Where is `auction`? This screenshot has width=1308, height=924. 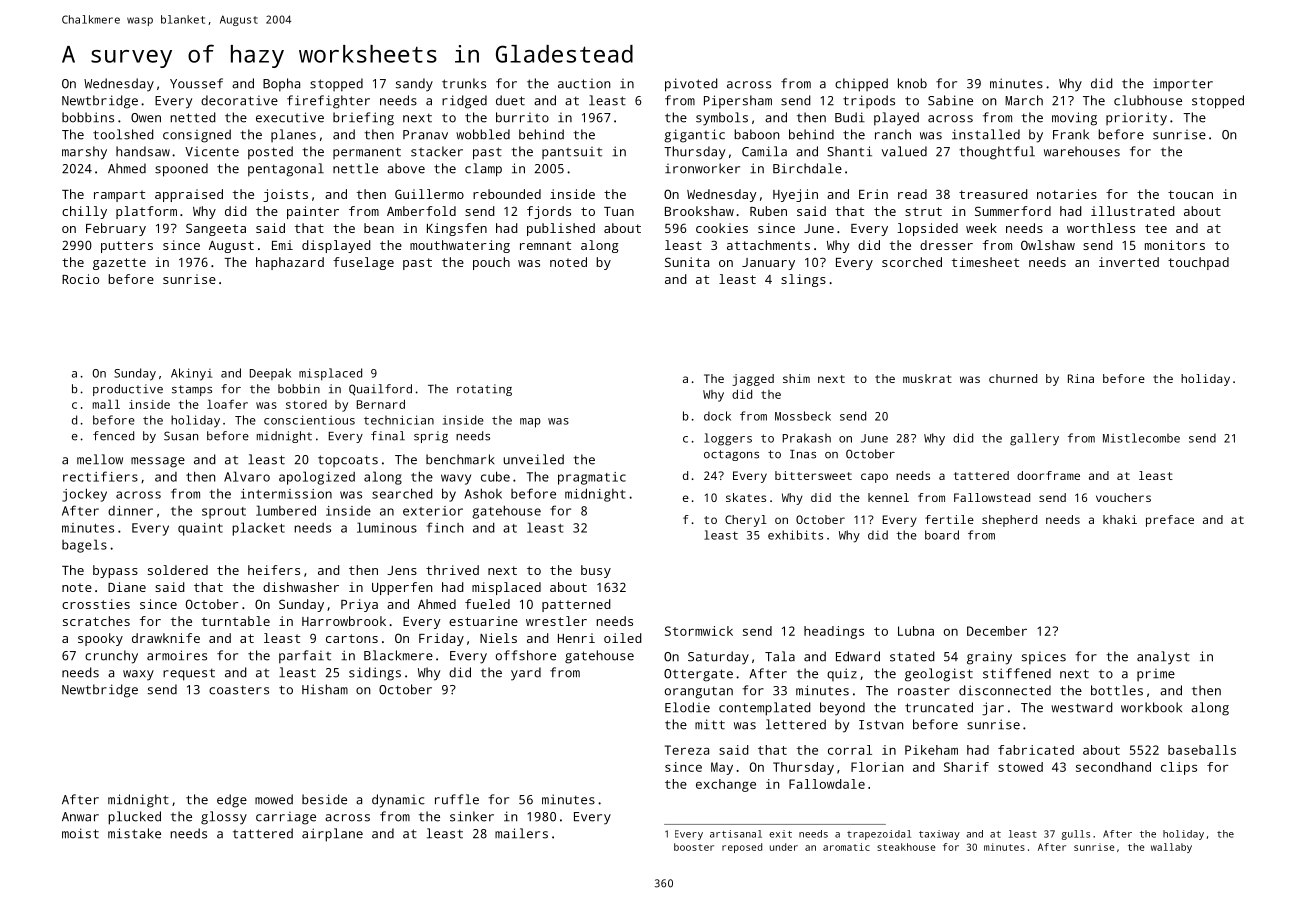
auction is located at coordinates (584, 84).
